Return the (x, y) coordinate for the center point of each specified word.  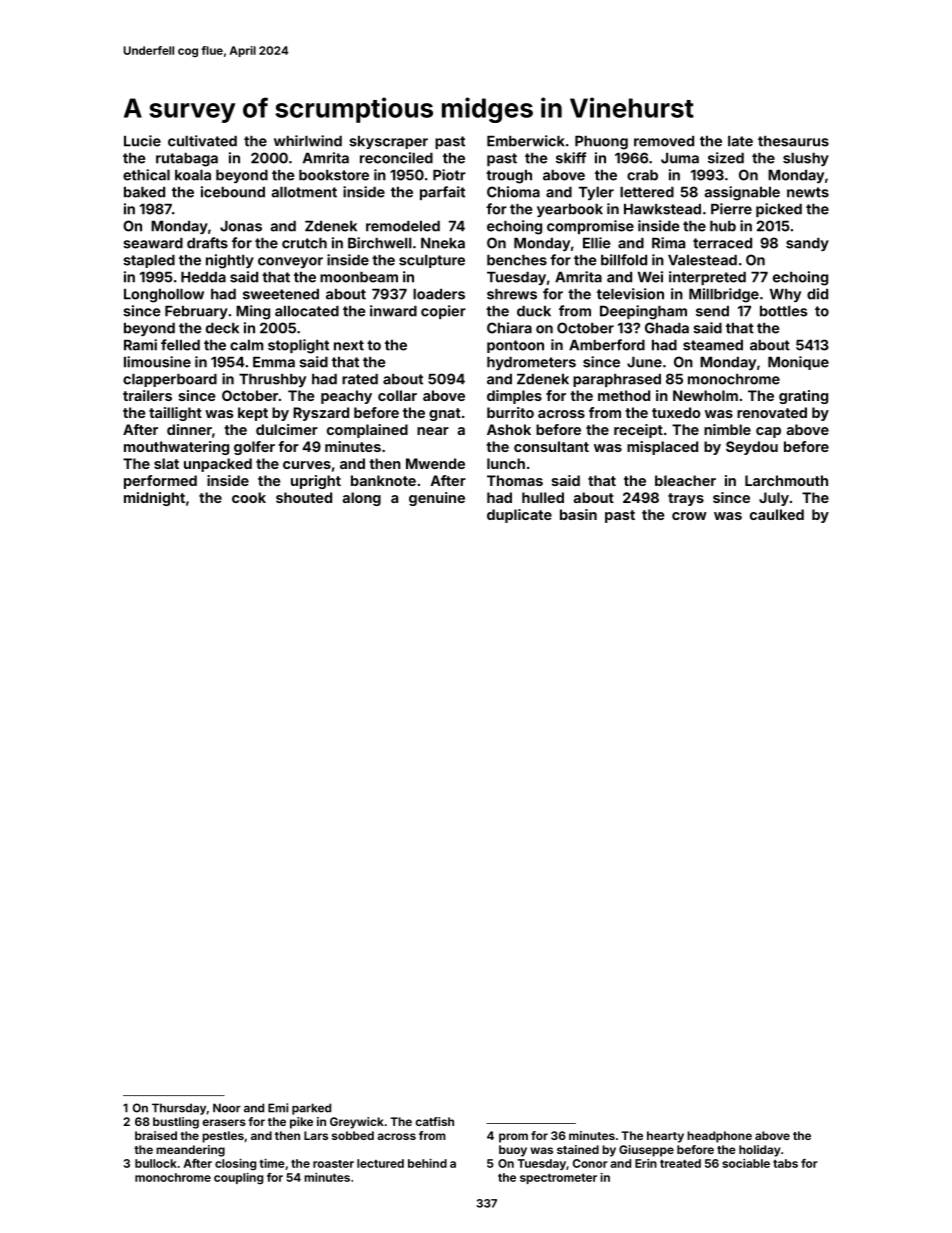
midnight (154, 499)
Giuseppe (646, 1151)
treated (680, 1163)
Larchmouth (786, 480)
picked (779, 210)
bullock (156, 1163)
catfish (434, 1121)
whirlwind (308, 141)
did (817, 294)
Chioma (513, 192)
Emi (278, 1108)
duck (534, 311)
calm (246, 345)
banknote (383, 480)
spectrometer (558, 1179)
